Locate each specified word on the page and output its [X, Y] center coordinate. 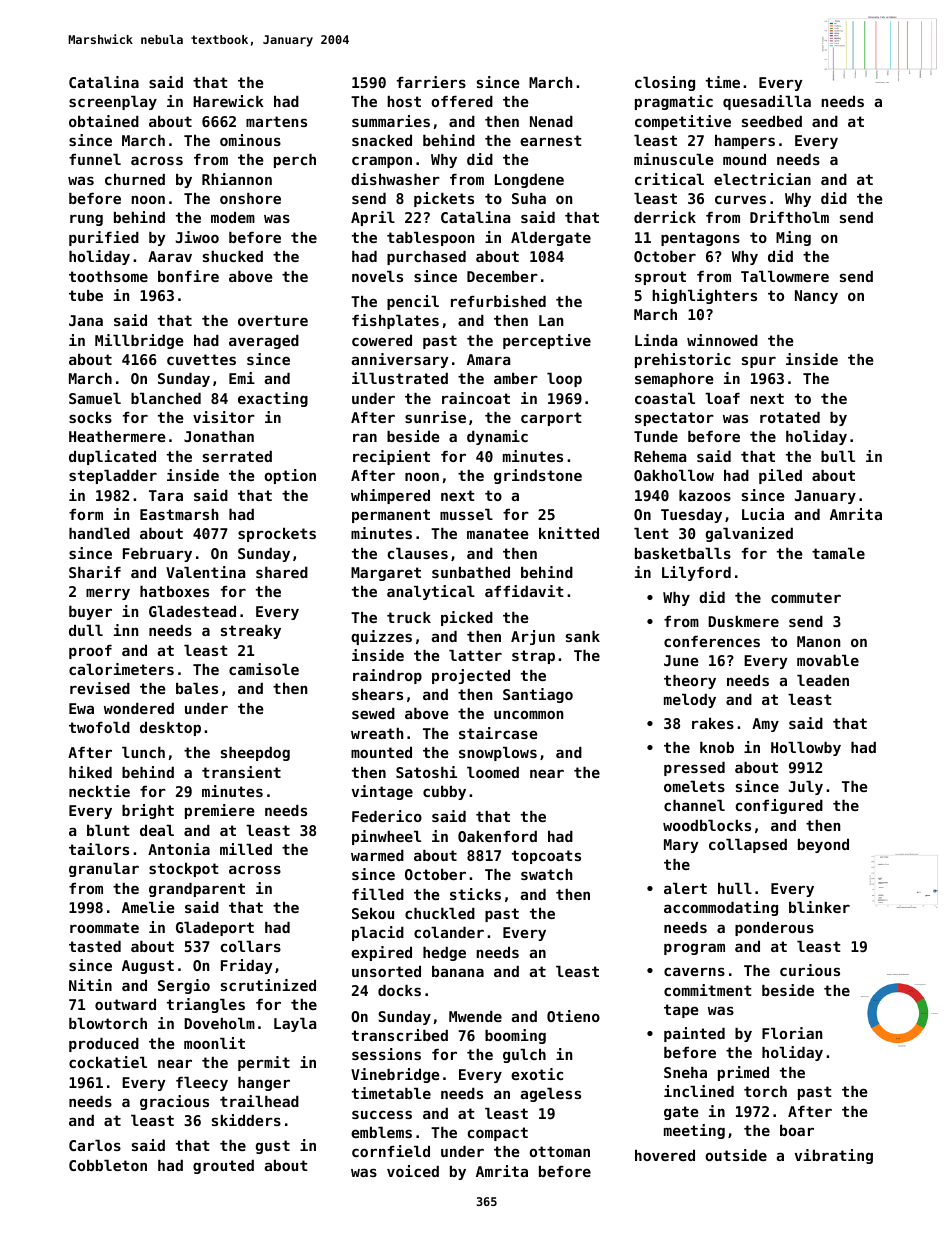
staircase [498, 733]
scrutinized [268, 985]
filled [378, 894]
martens [276, 121]
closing [665, 83]
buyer [90, 613]
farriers [431, 82]
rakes [713, 723]
